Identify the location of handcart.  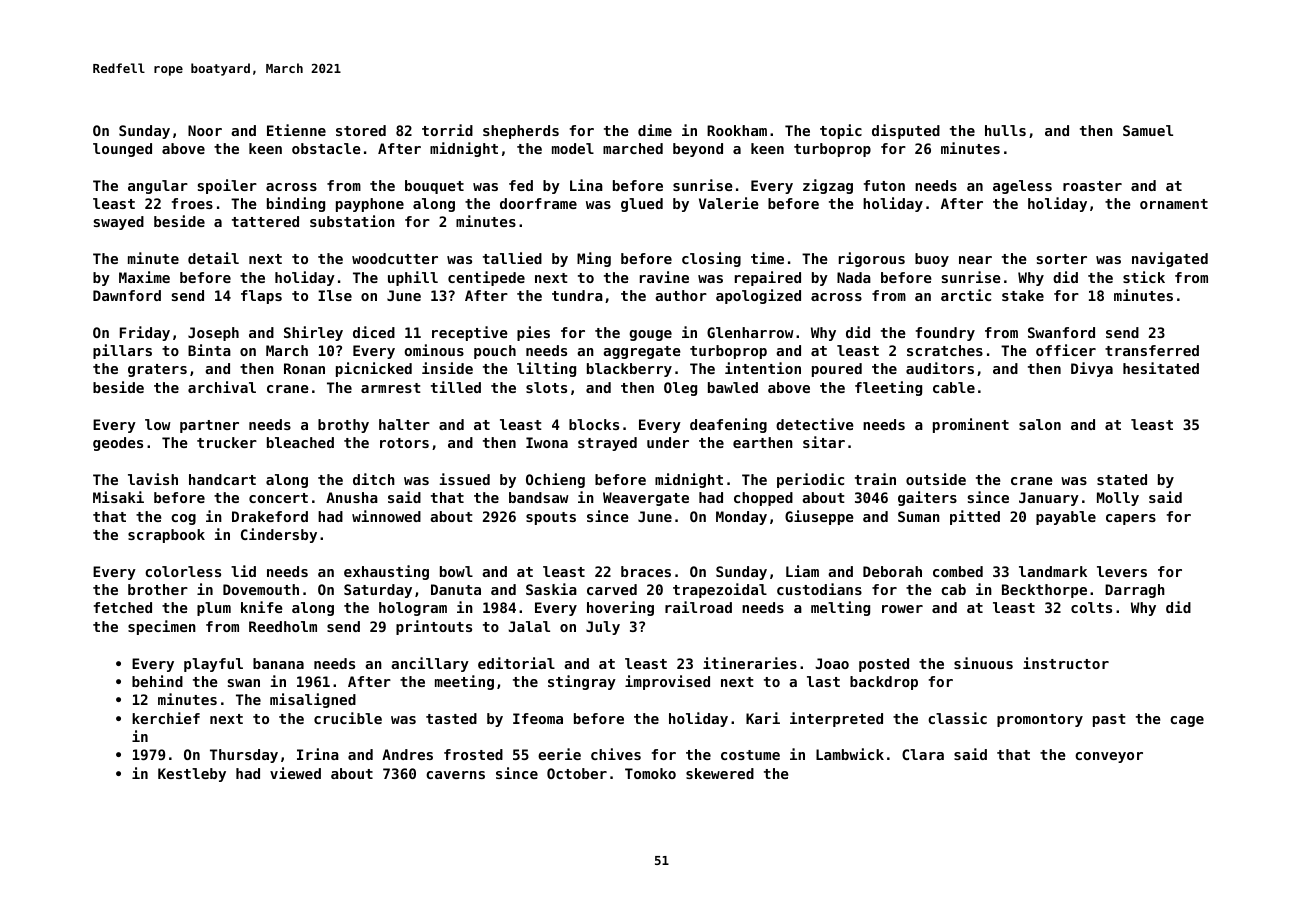
(222, 479).
